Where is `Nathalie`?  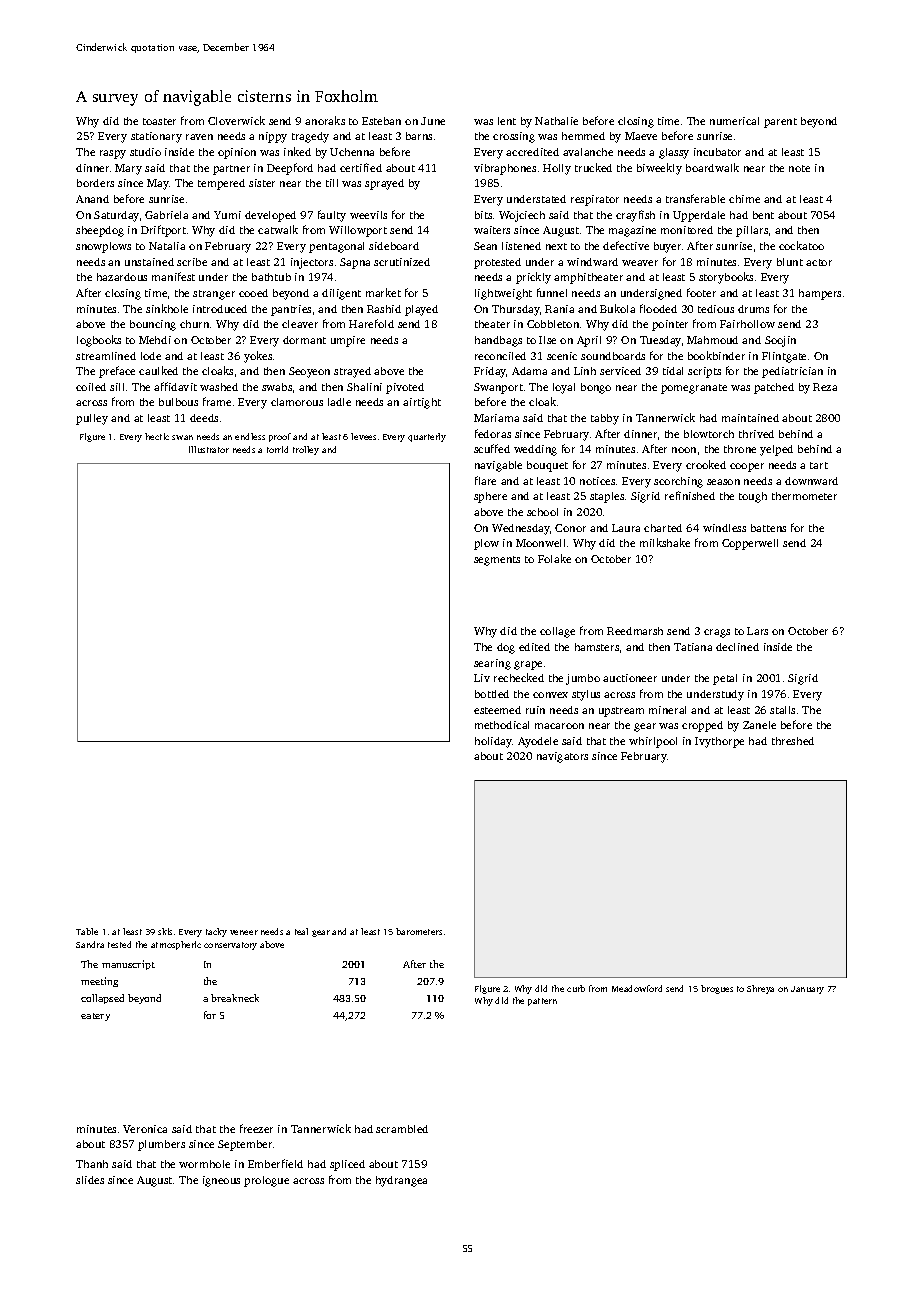
Nathalie is located at coordinates (556, 121).
